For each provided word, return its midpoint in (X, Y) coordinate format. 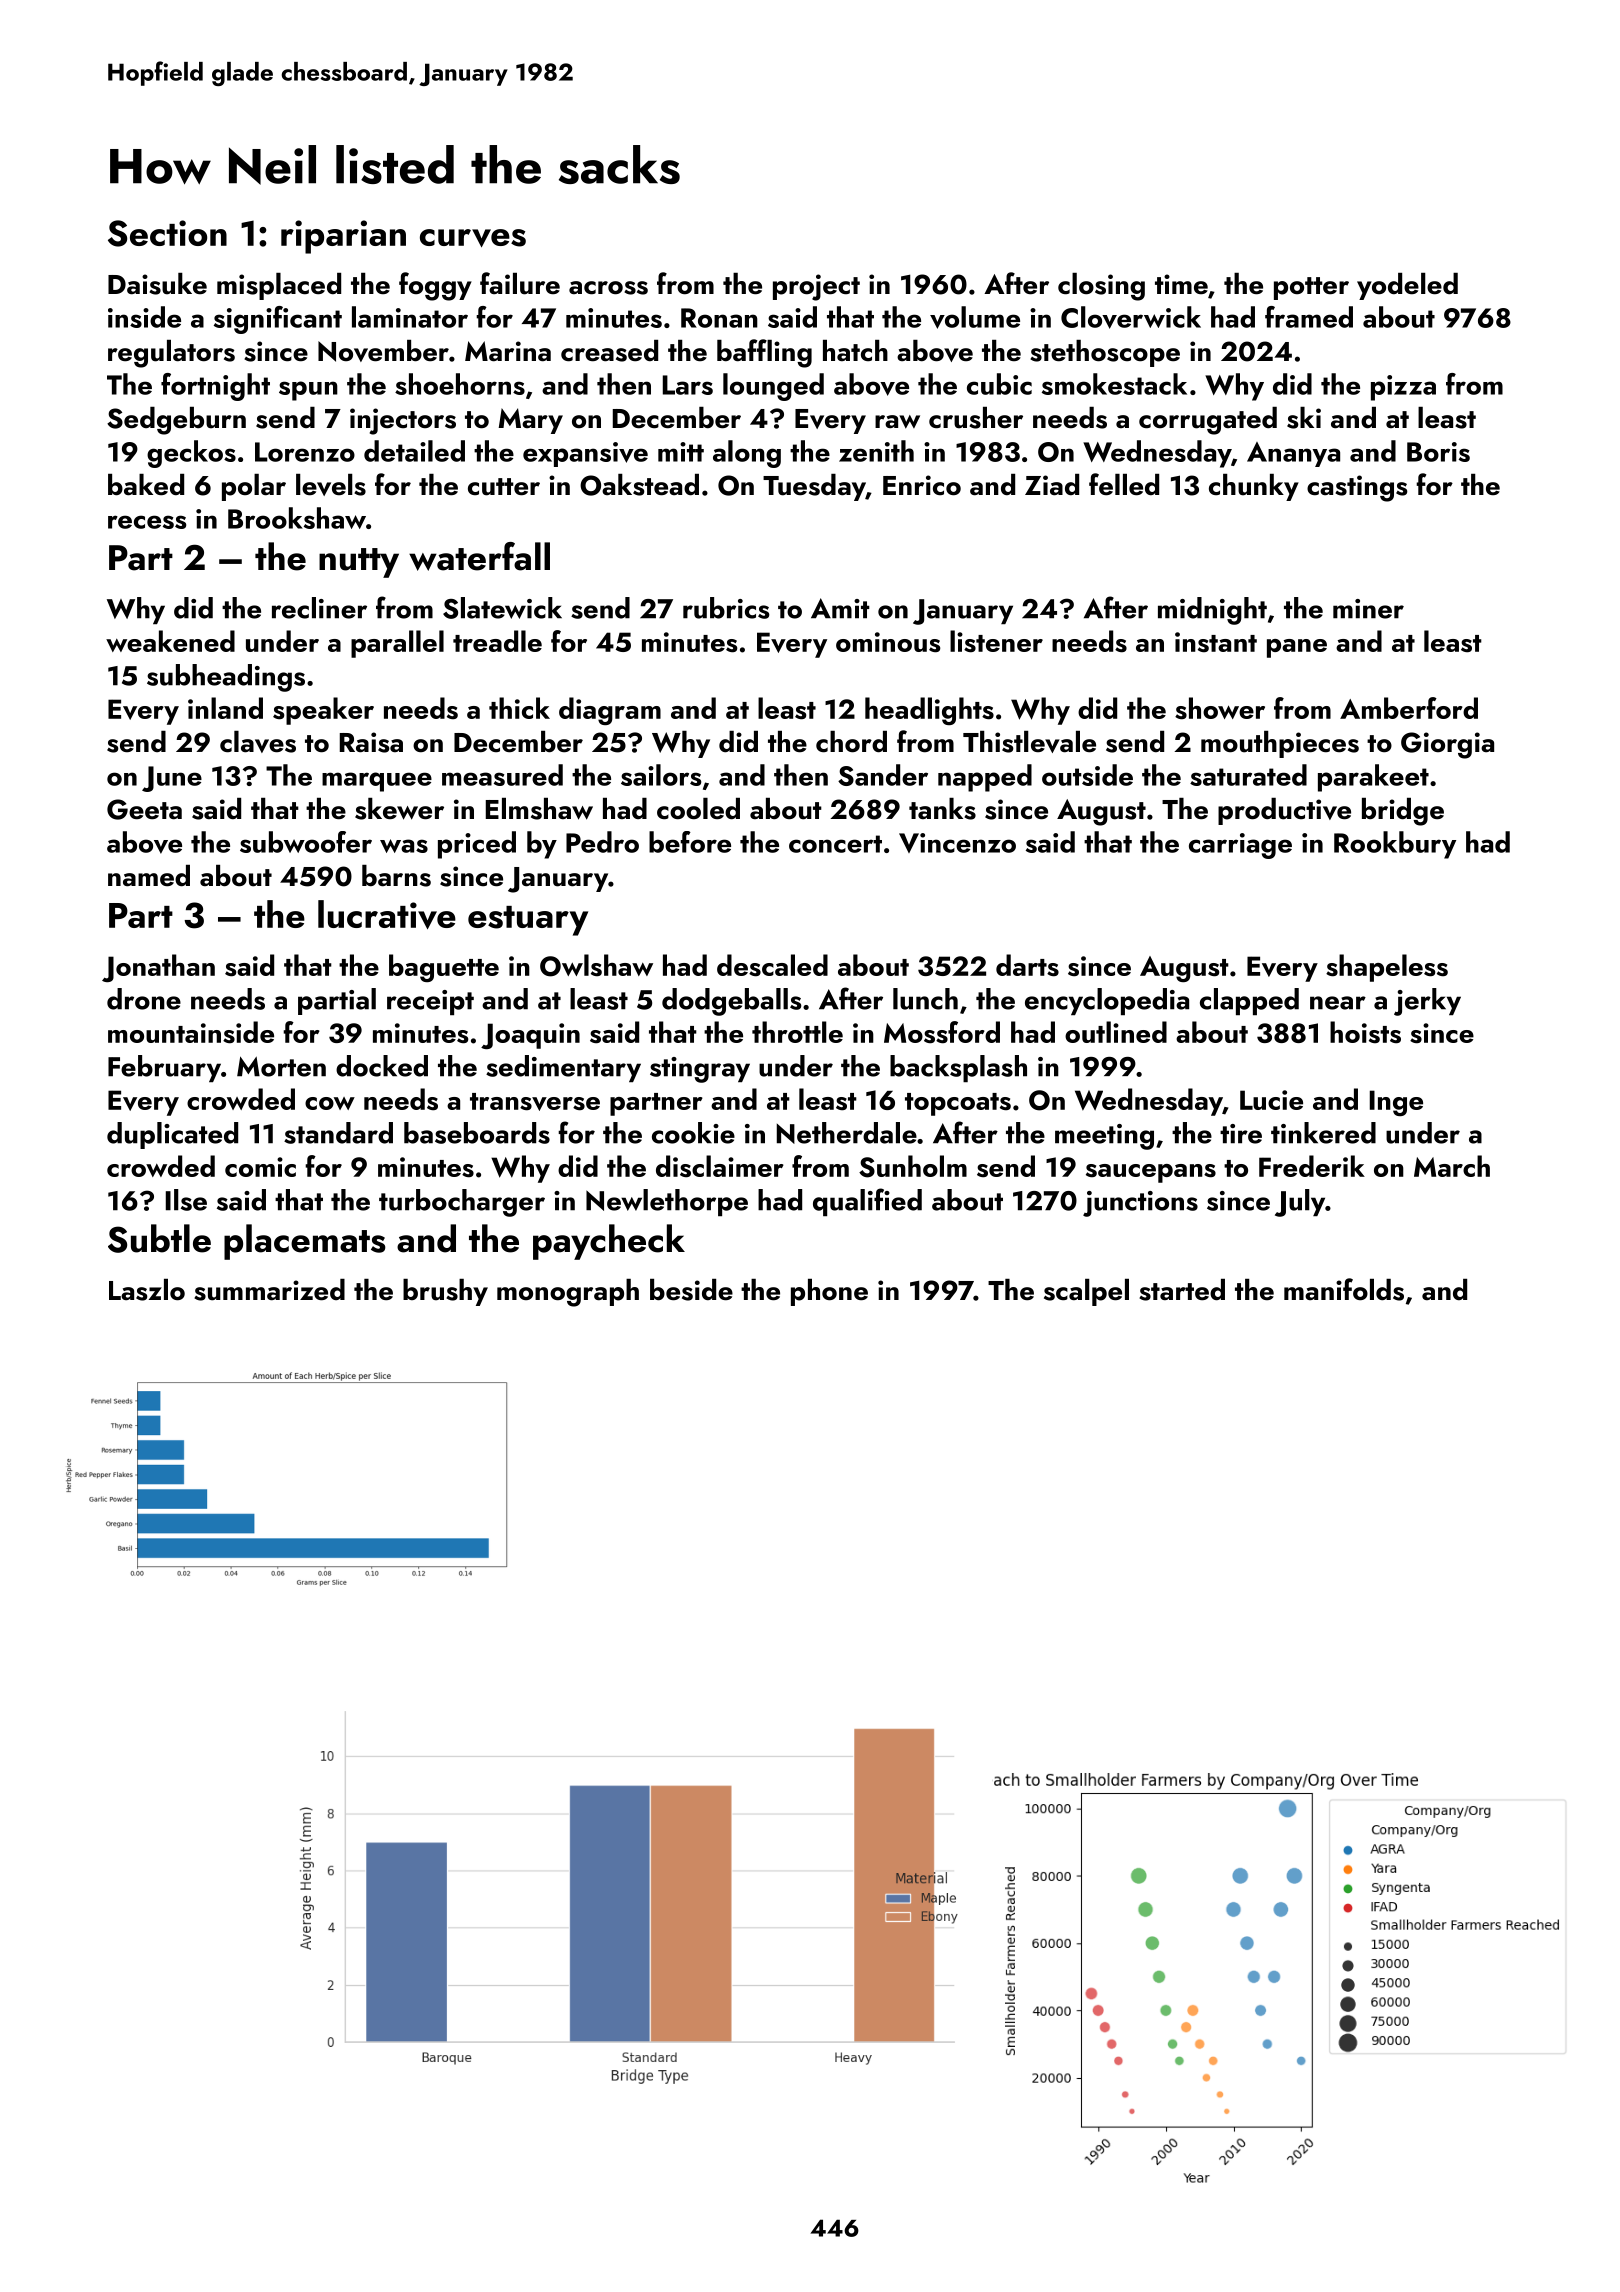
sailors (661, 775)
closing (1101, 287)
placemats (305, 1242)
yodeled (1407, 286)
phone (829, 1292)
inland (225, 708)
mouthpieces (1280, 744)
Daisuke (157, 284)
